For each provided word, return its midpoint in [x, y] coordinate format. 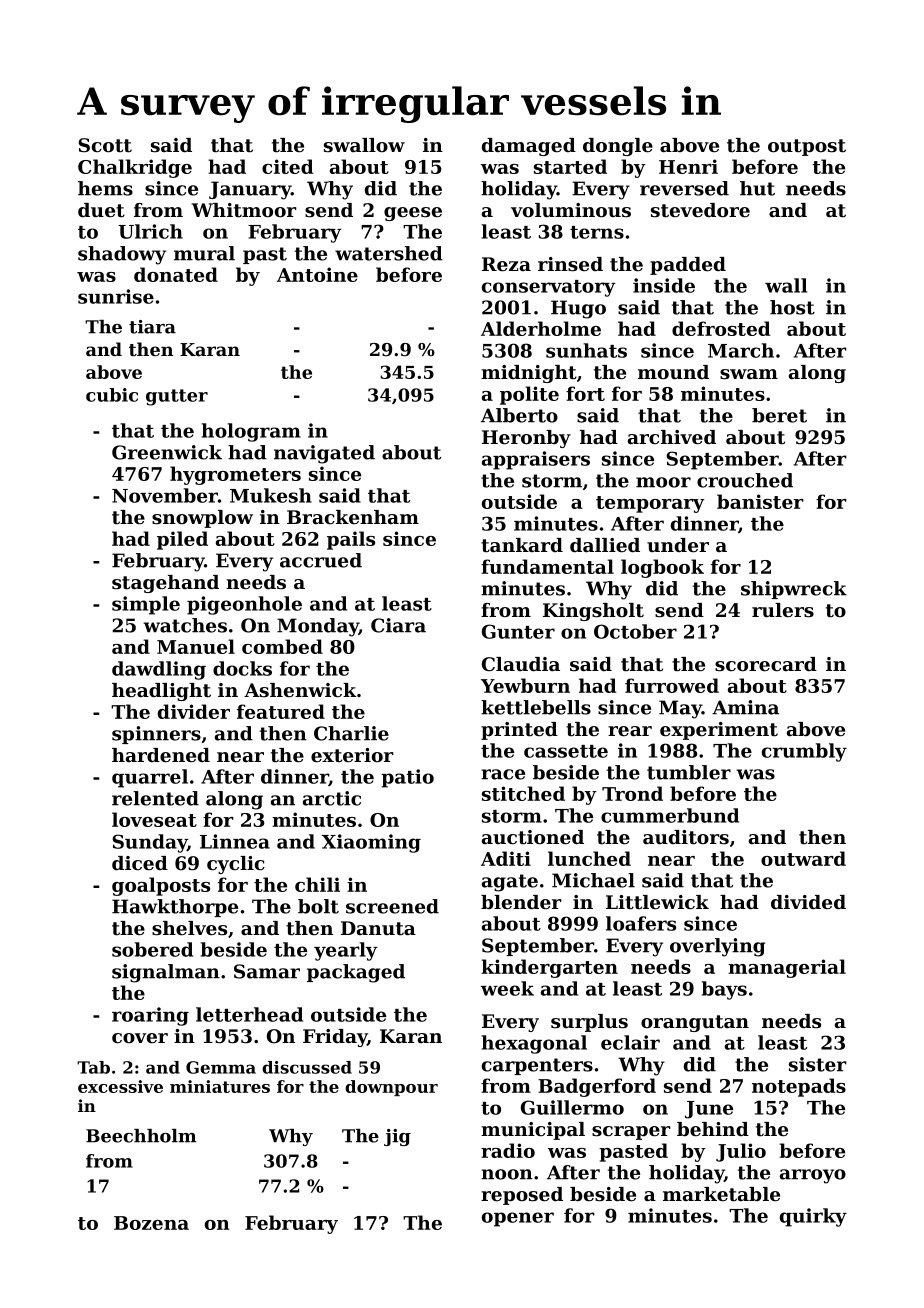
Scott [105, 145]
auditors [686, 837]
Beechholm [141, 1136]
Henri [688, 166]
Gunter [518, 631]
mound [673, 372]
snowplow [202, 519]
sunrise [116, 296]
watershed [389, 253]
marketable [721, 1194]
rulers [783, 610]
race [503, 774]
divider [194, 711]
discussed [307, 1067]
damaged [529, 147]
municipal [533, 1131]
